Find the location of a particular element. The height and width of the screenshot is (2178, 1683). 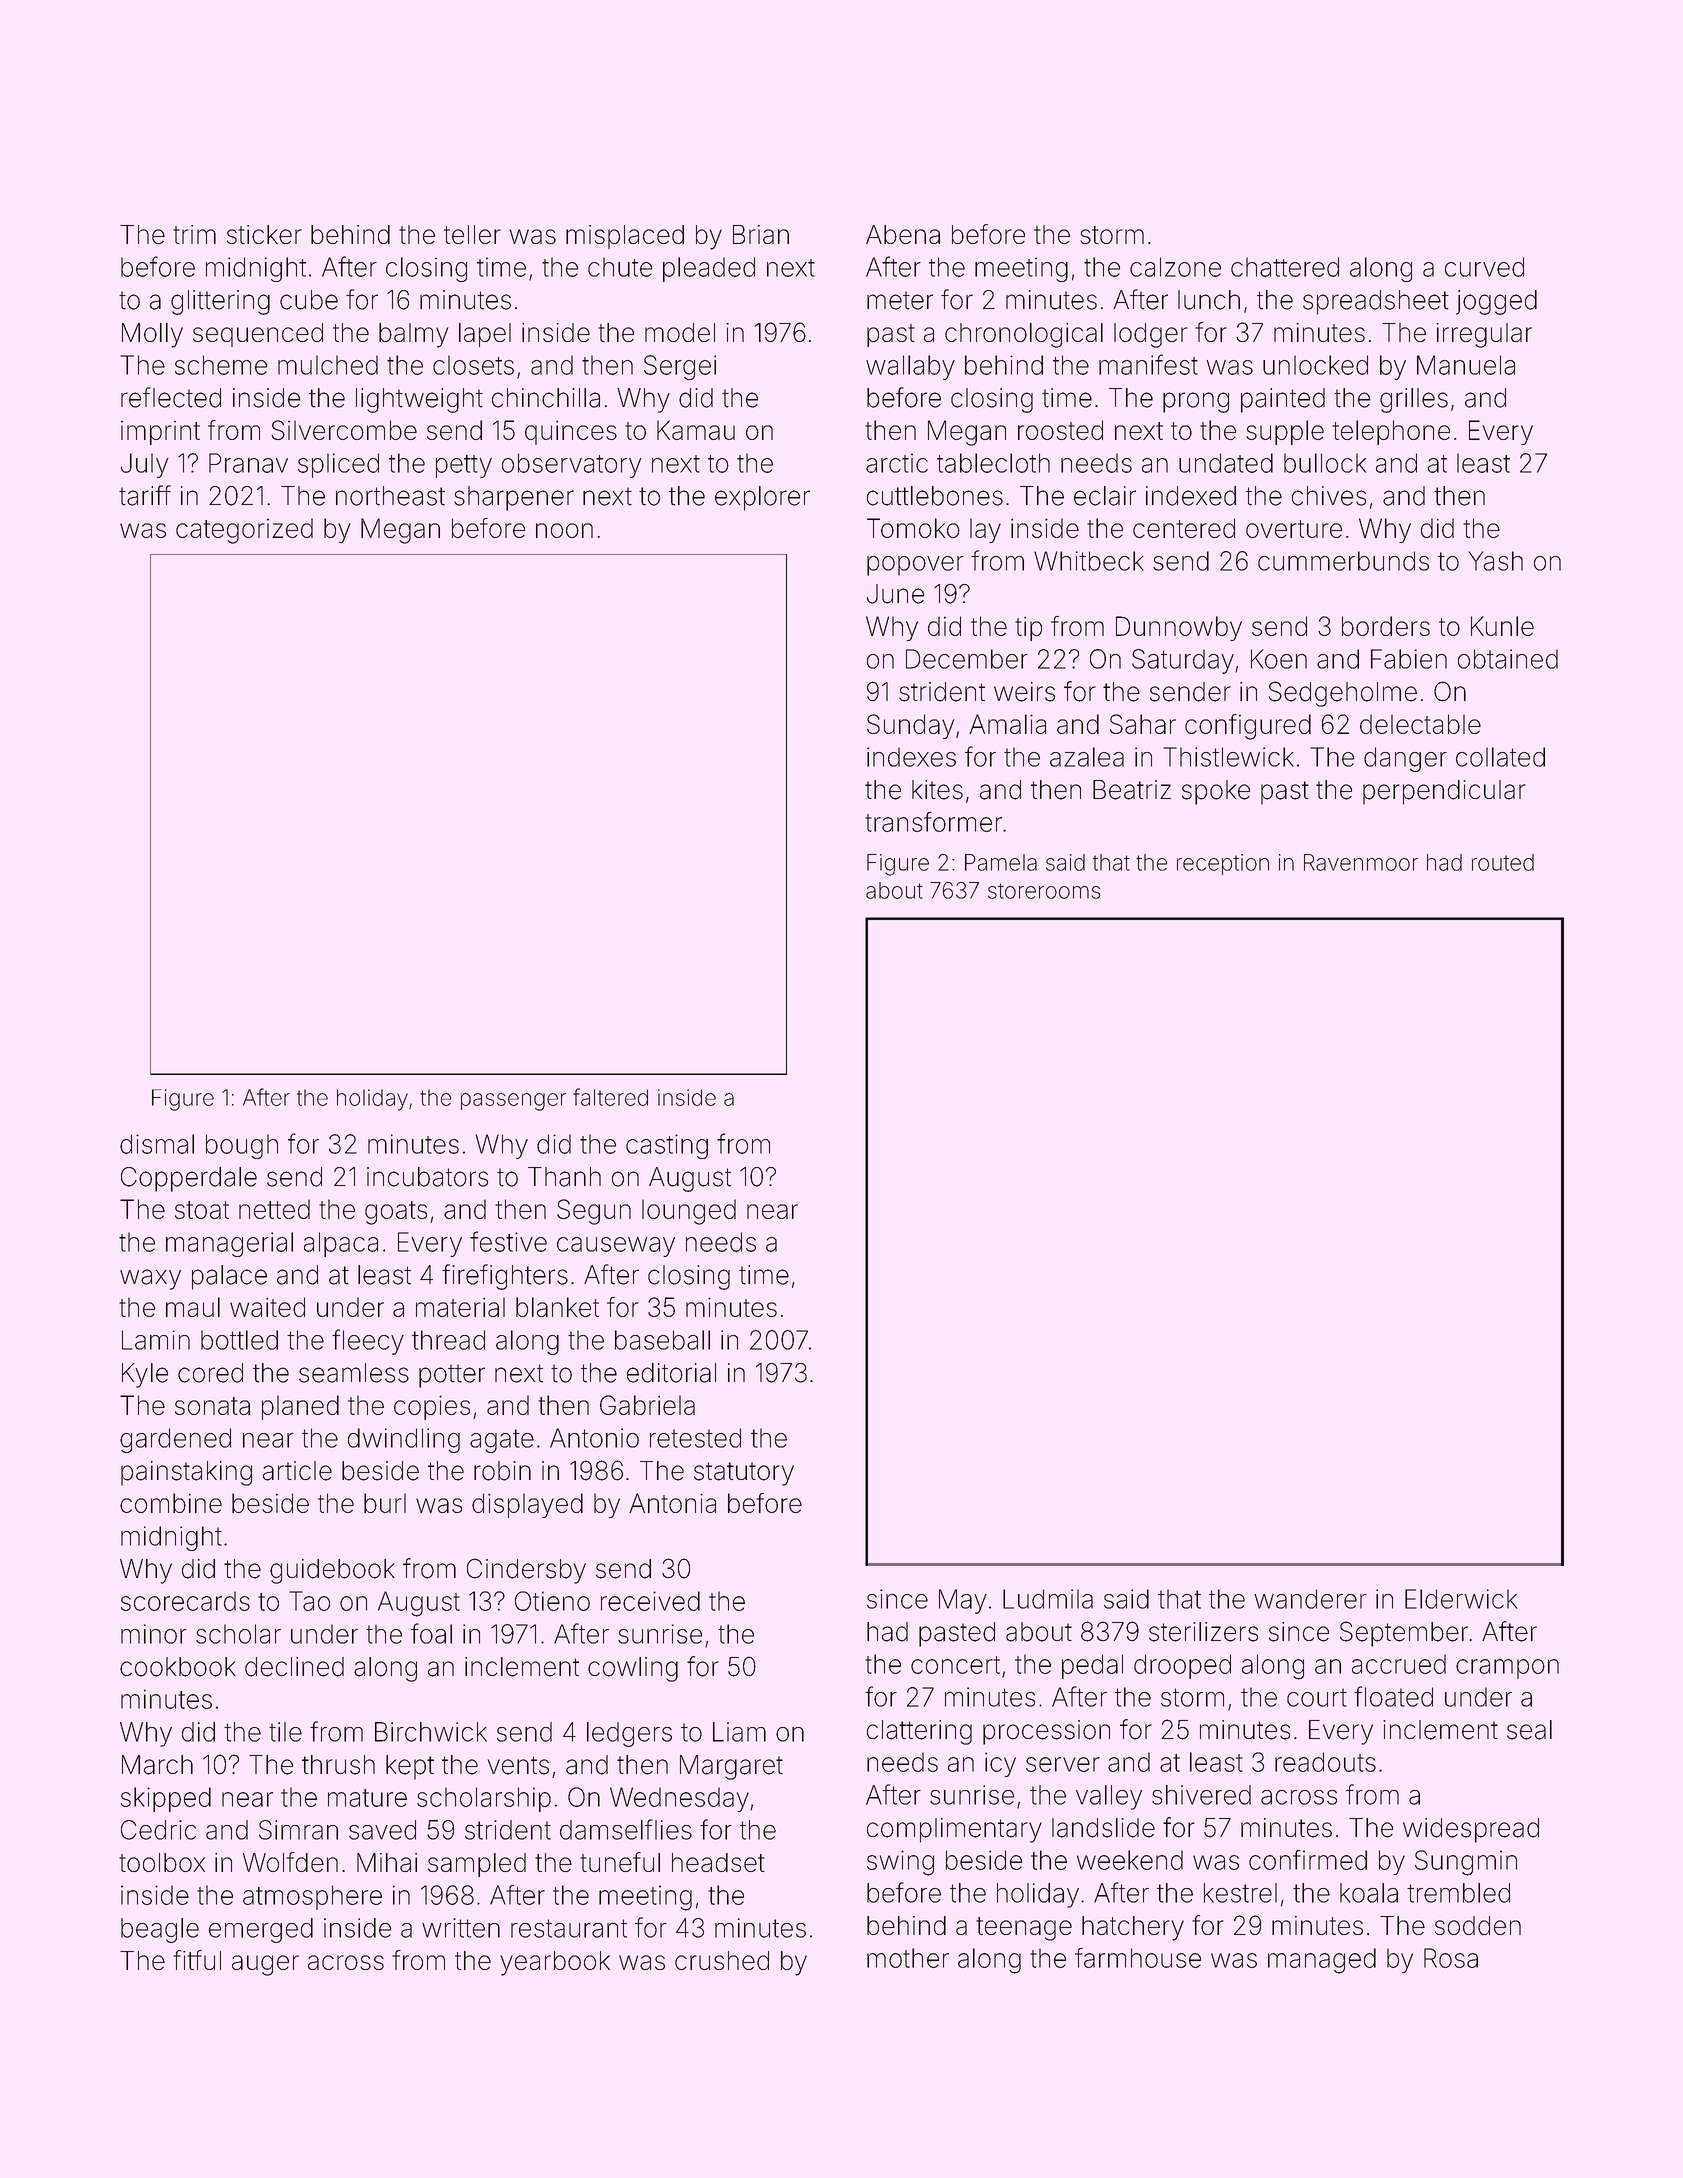

wallaby is located at coordinates (910, 367).
